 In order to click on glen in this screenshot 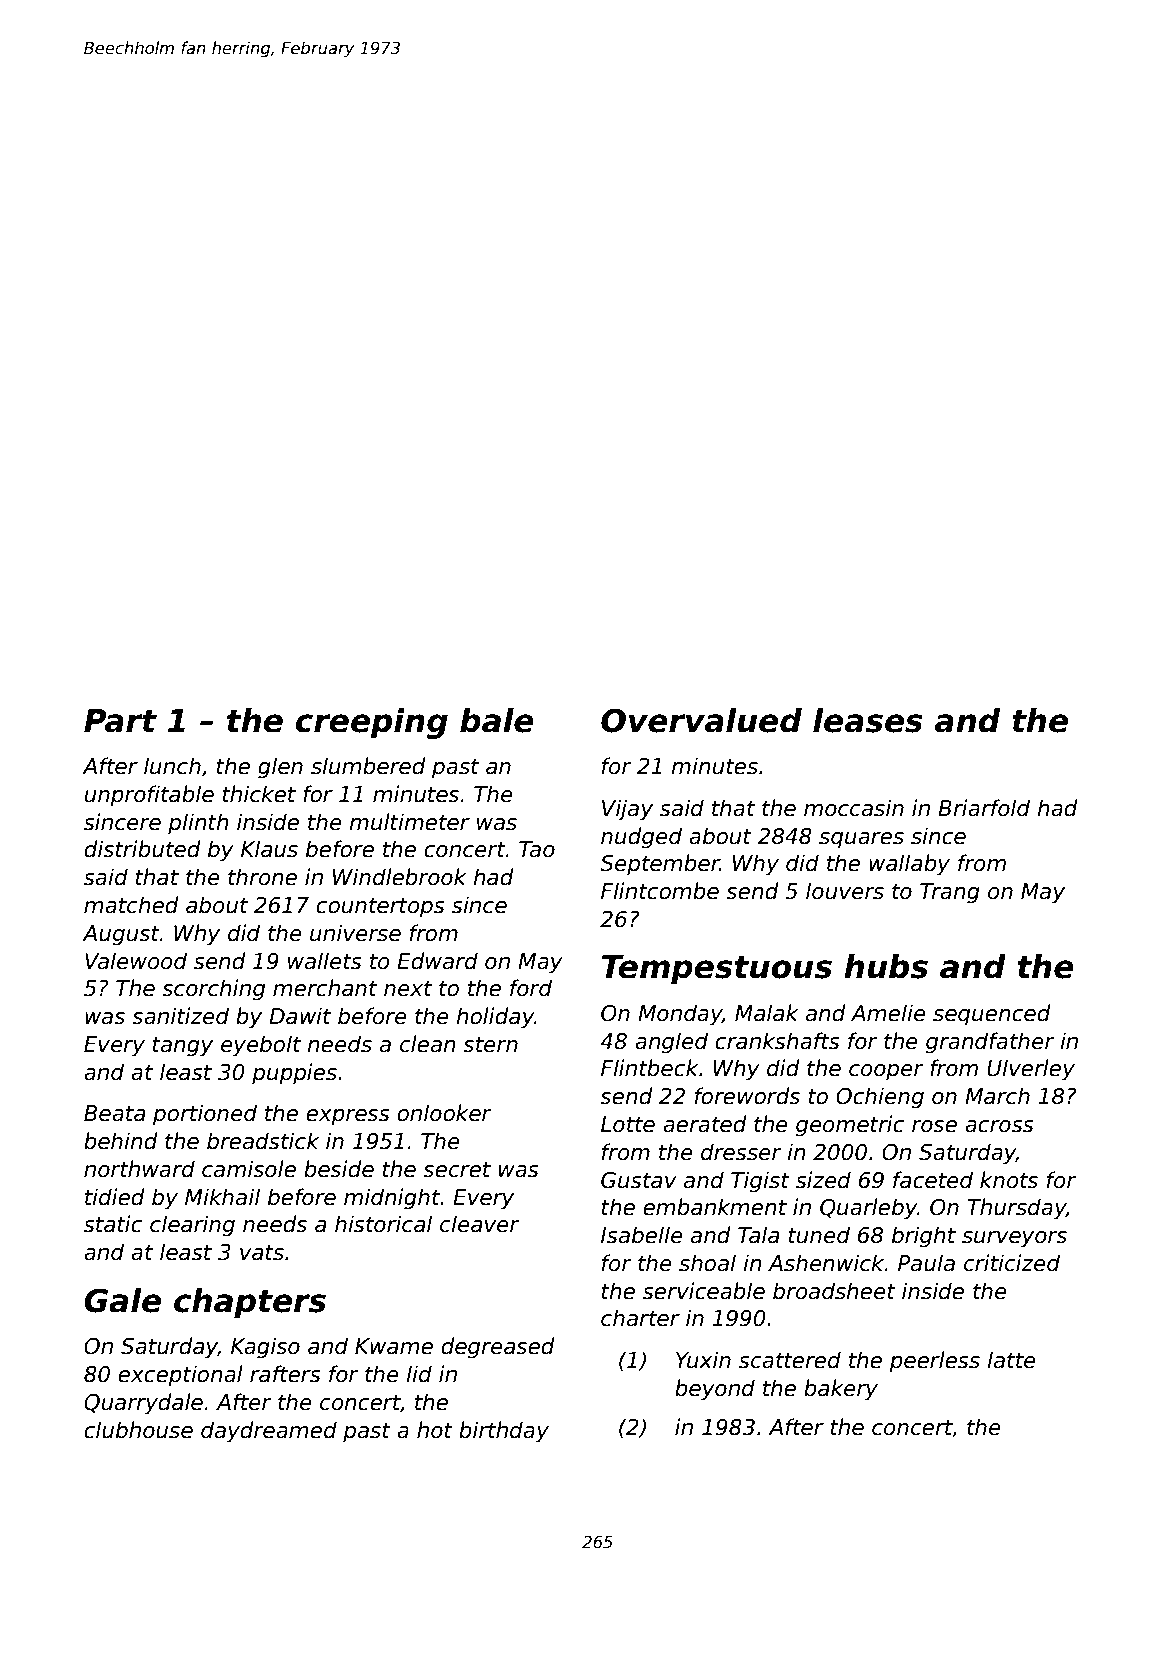, I will do `click(280, 768)`.
